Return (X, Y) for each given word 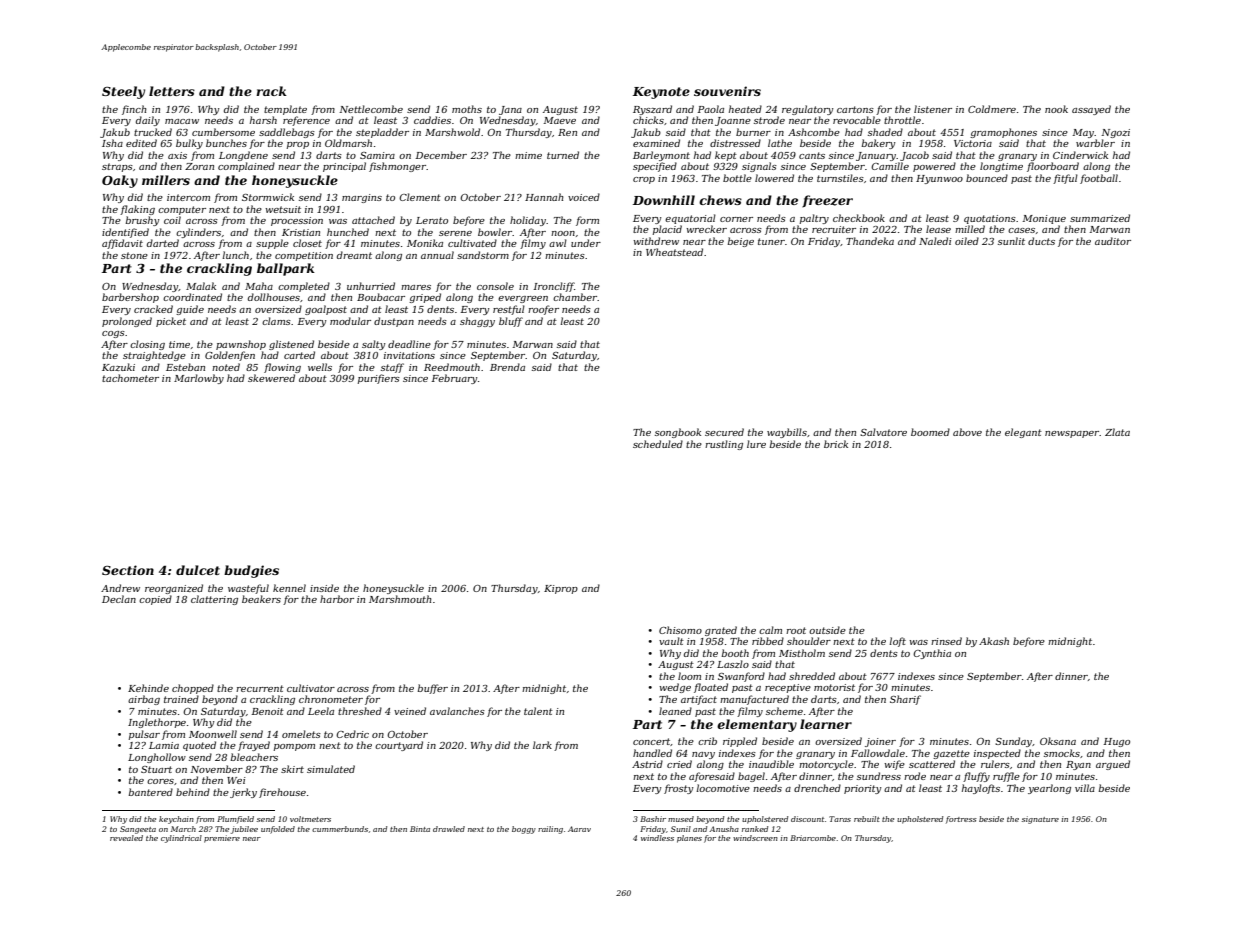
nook (1056, 109)
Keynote (661, 93)
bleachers (254, 757)
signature (1040, 820)
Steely (123, 92)
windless (657, 838)
